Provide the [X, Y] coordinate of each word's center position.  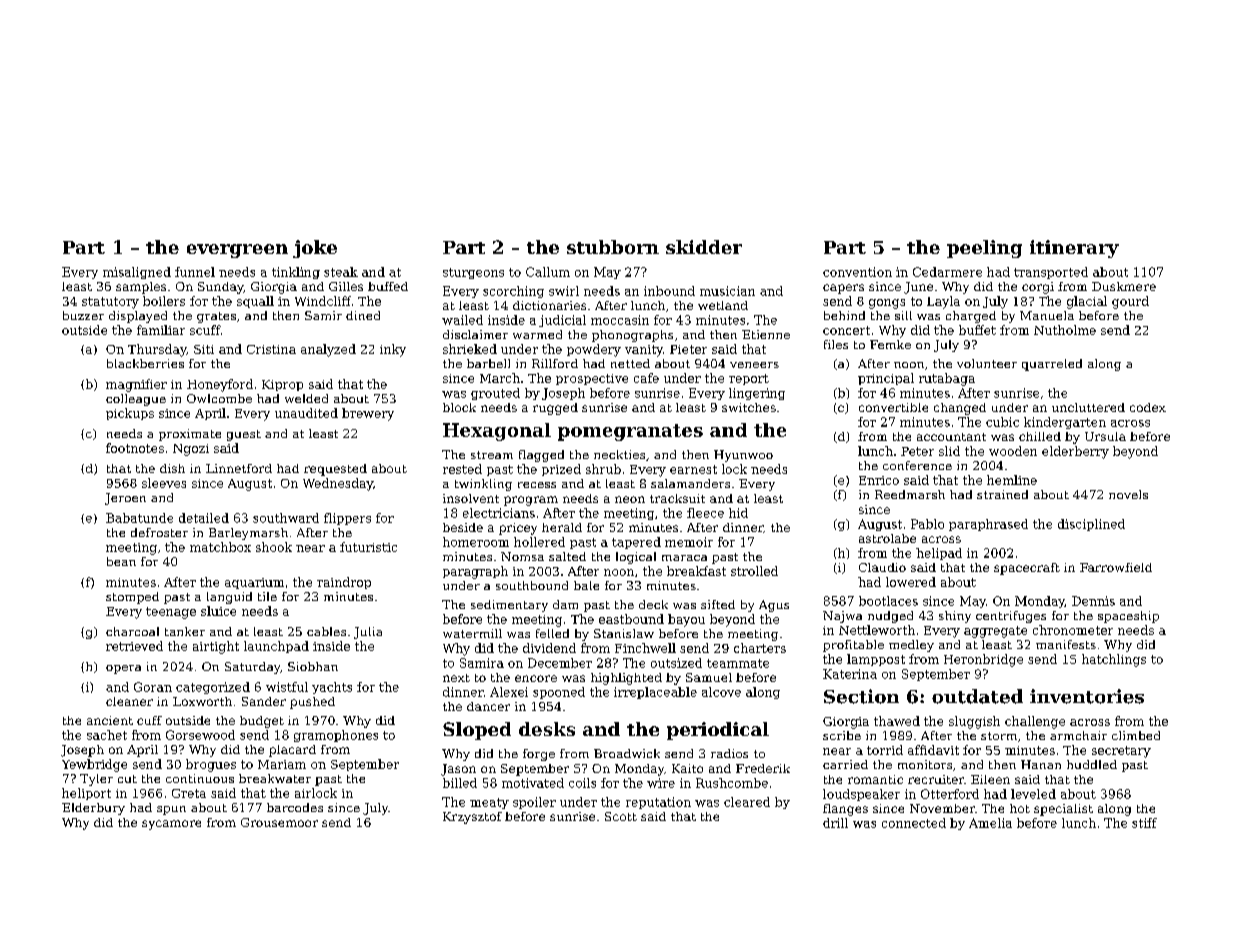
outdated [977, 696]
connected [914, 823]
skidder [704, 247]
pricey [518, 529]
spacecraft [1027, 569]
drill [835, 823]
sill [903, 315]
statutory [110, 303]
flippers [347, 519]
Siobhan [313, 666]
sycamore [171, 825]
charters [760, 648]
